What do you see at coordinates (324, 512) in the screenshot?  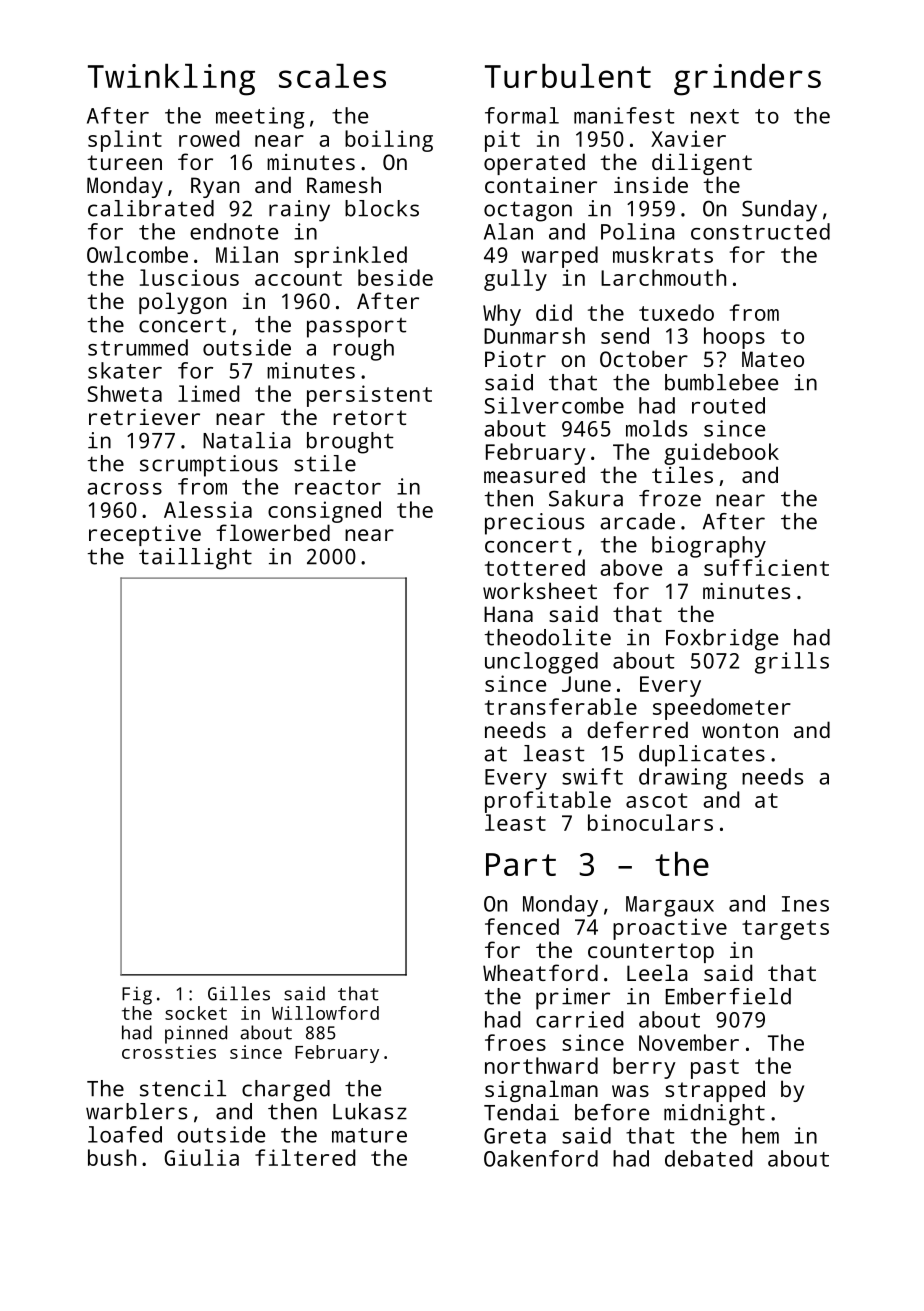 I see `consigned` at bounding box center [324, 512].
